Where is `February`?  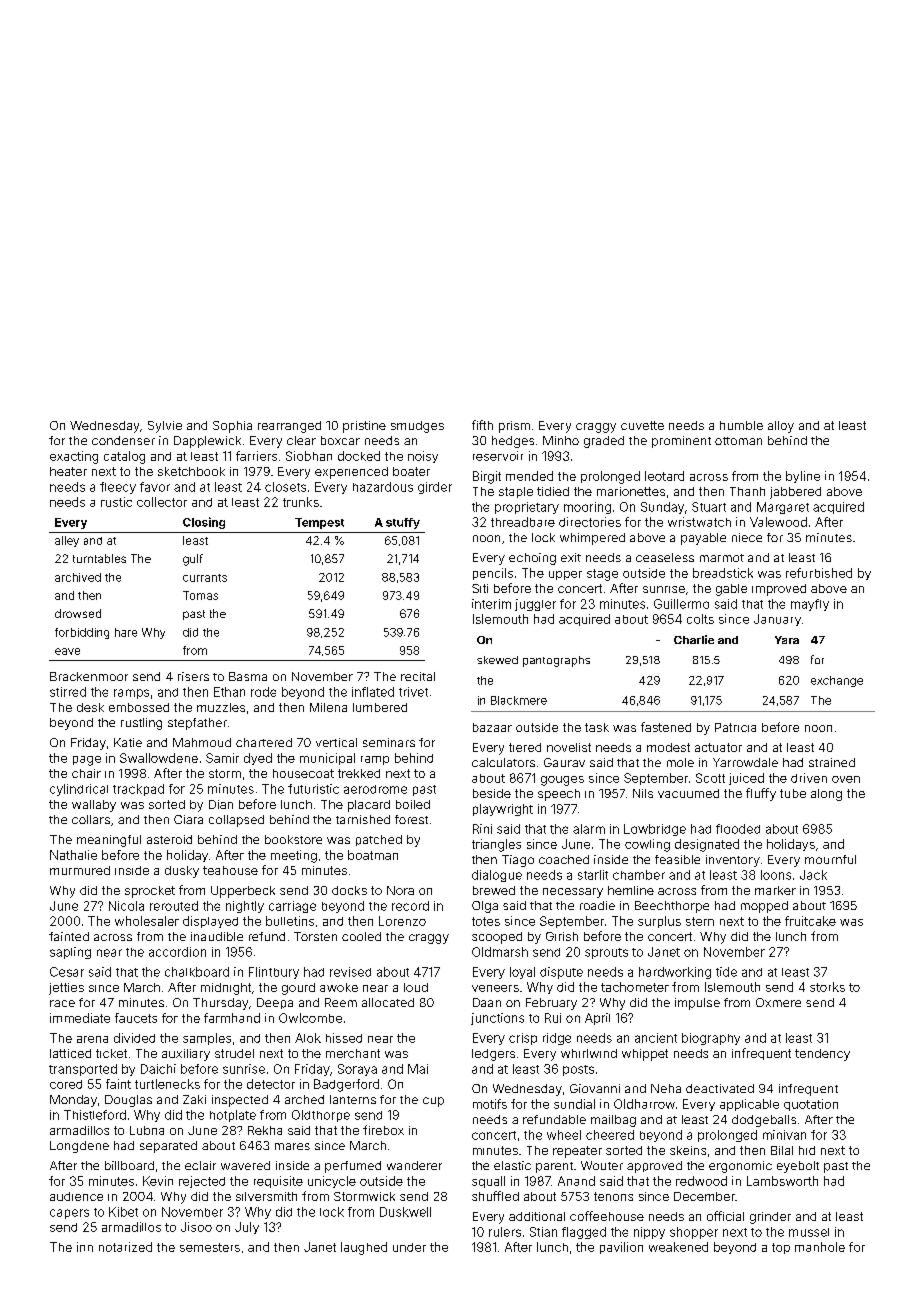
February is located at coordinates (551, 1004).
